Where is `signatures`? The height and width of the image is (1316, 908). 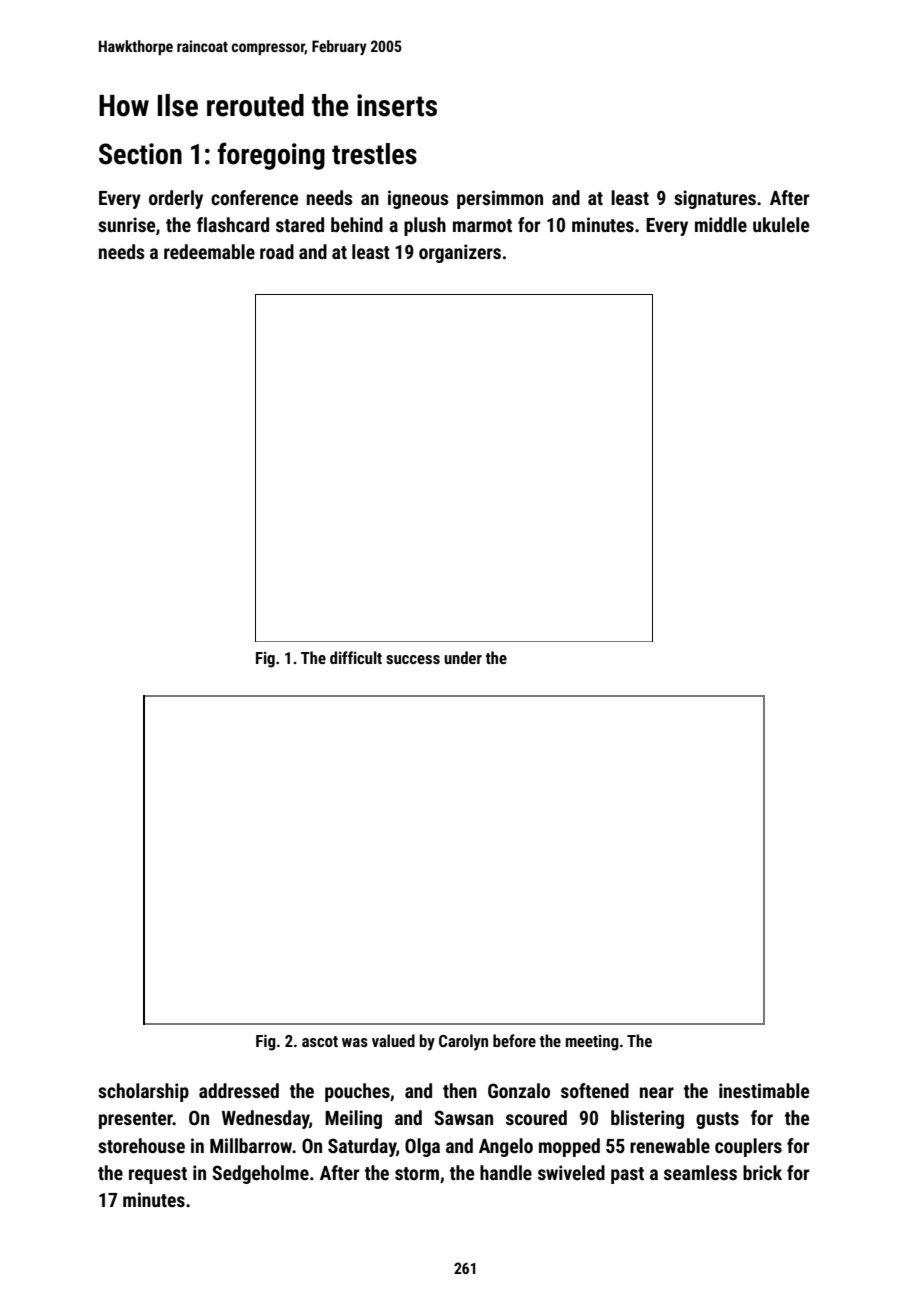 signatures is located at coordinates (715, 199).
